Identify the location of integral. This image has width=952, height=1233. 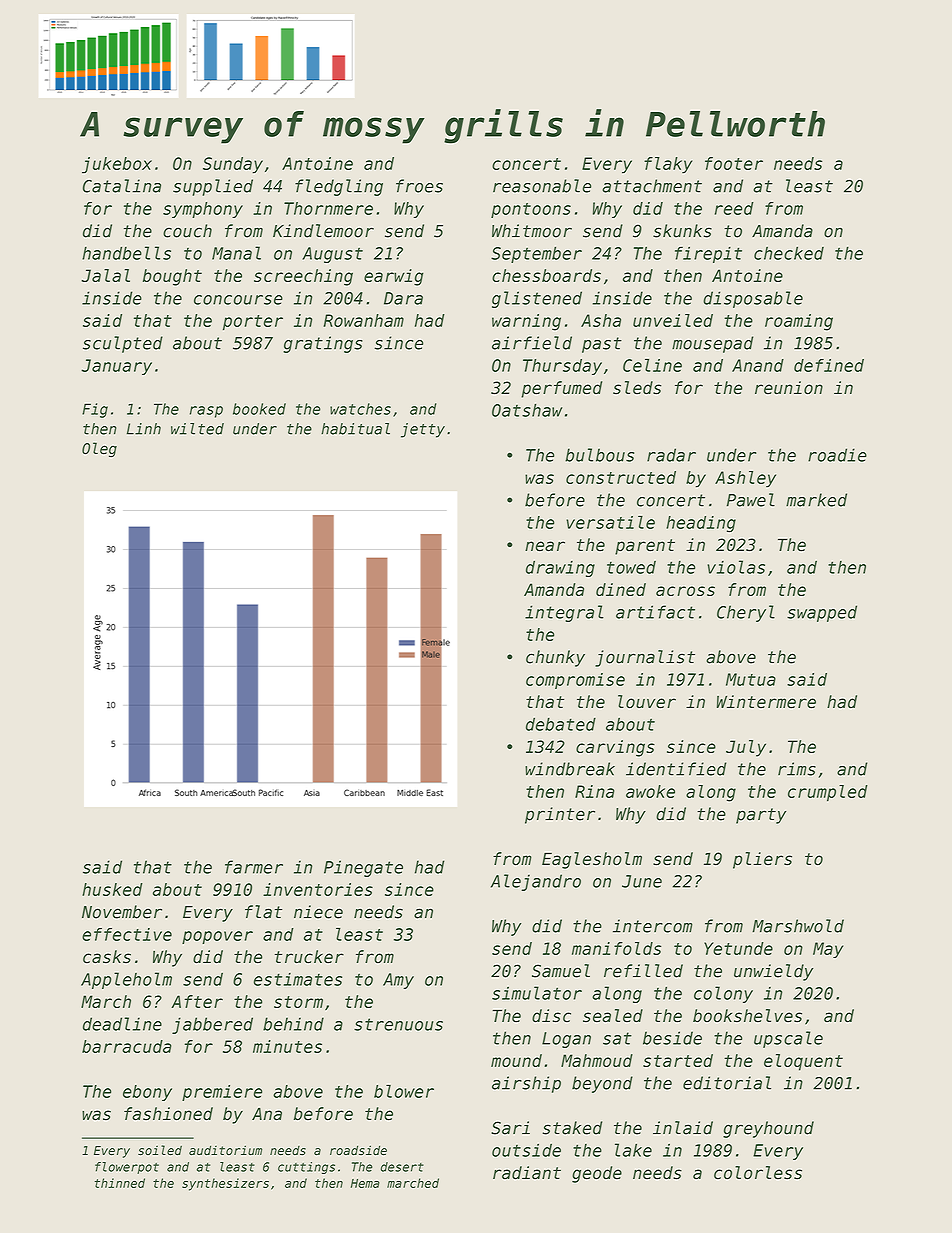
(564, 613).
